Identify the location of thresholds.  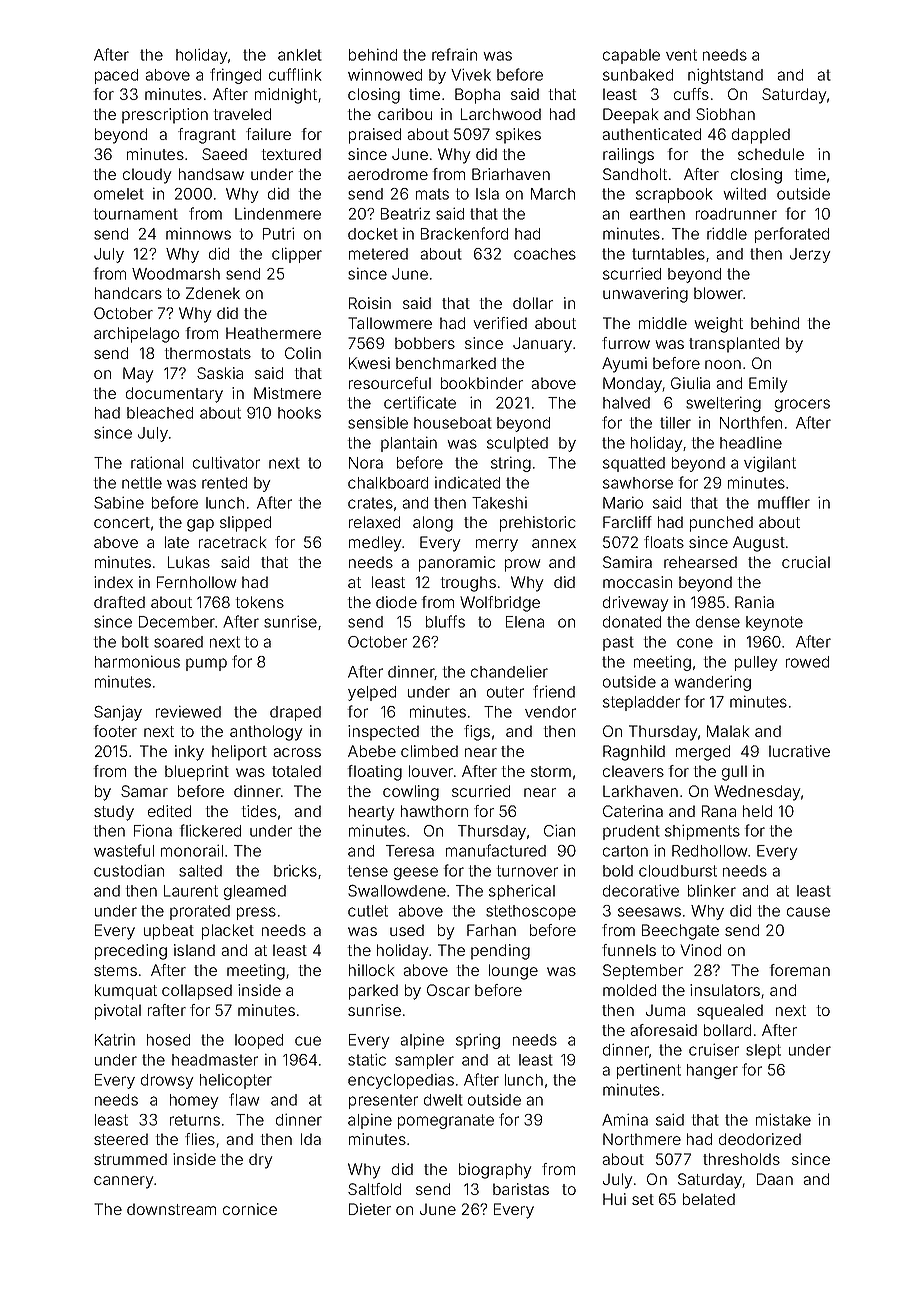
(741, 1159).
